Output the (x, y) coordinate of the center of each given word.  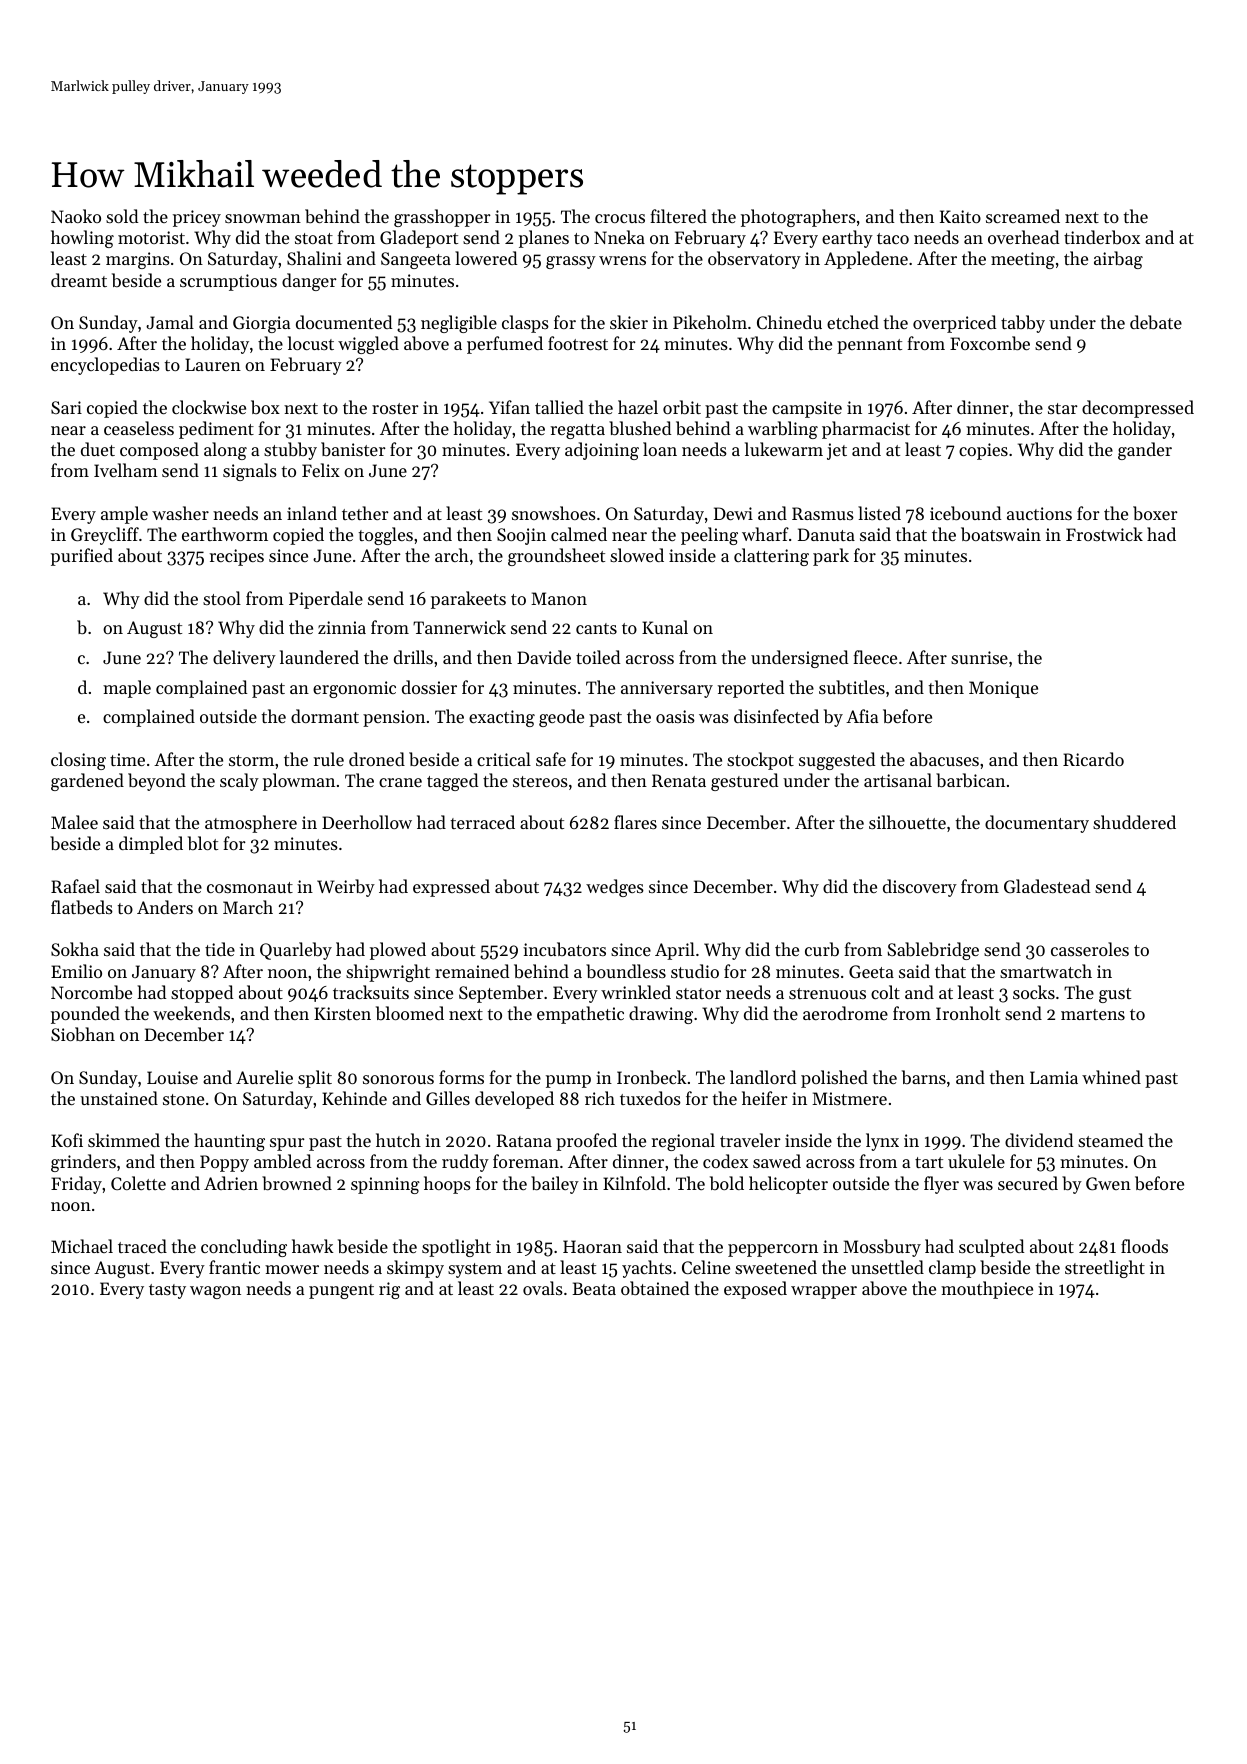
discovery (920, 888)
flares (635, 822)
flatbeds (82, 907)
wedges (615, 888)
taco (893, 238)
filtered (678, 216)
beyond (157, 782)
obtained (655, 1288)
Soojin (521, 536)
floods (1144, 1246)
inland (312, 513)
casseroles (1090, 949)
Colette (138, 1183)
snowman (263, 218)
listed (879, 513)
